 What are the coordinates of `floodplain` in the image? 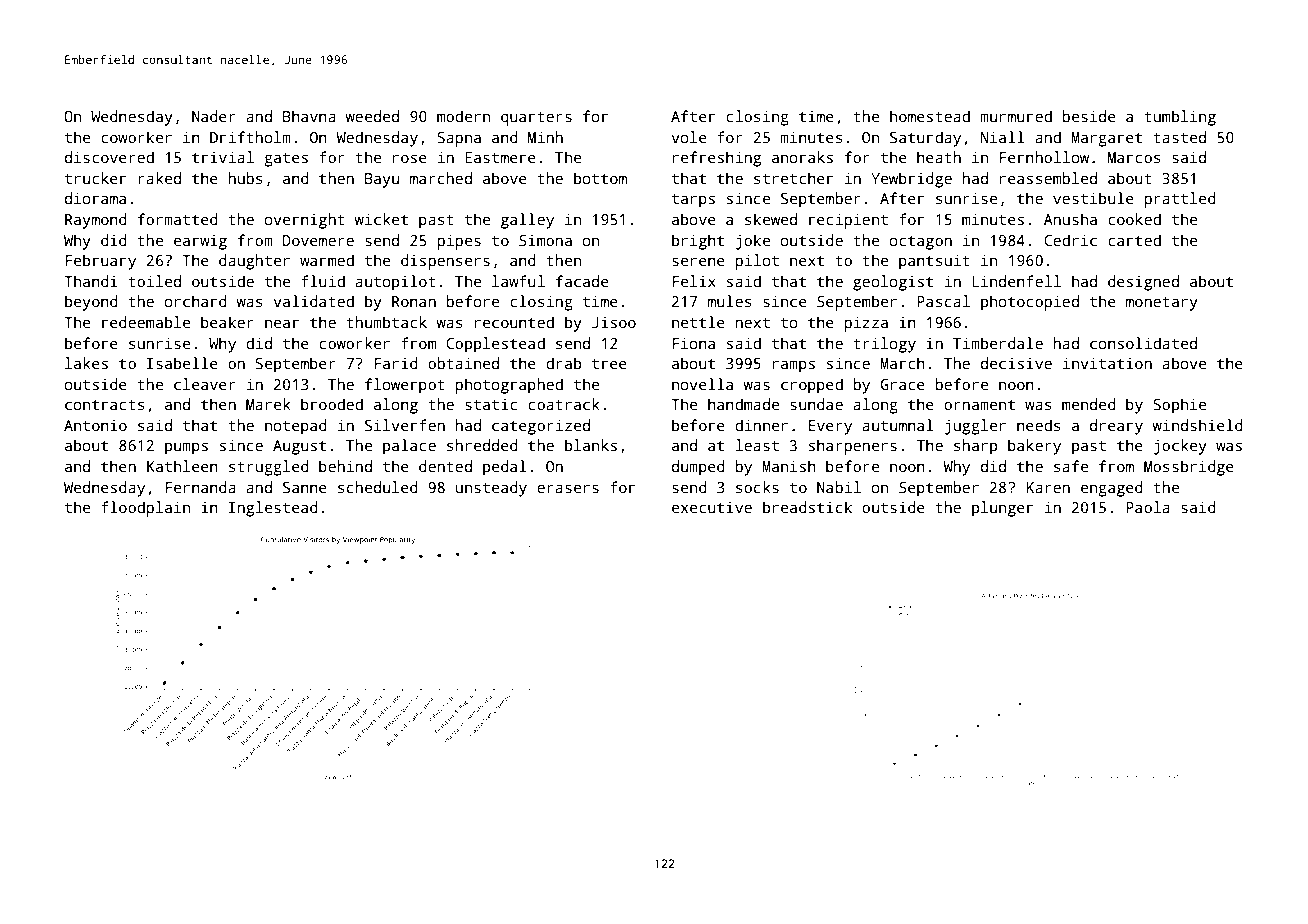 It's located at (145, 509).
